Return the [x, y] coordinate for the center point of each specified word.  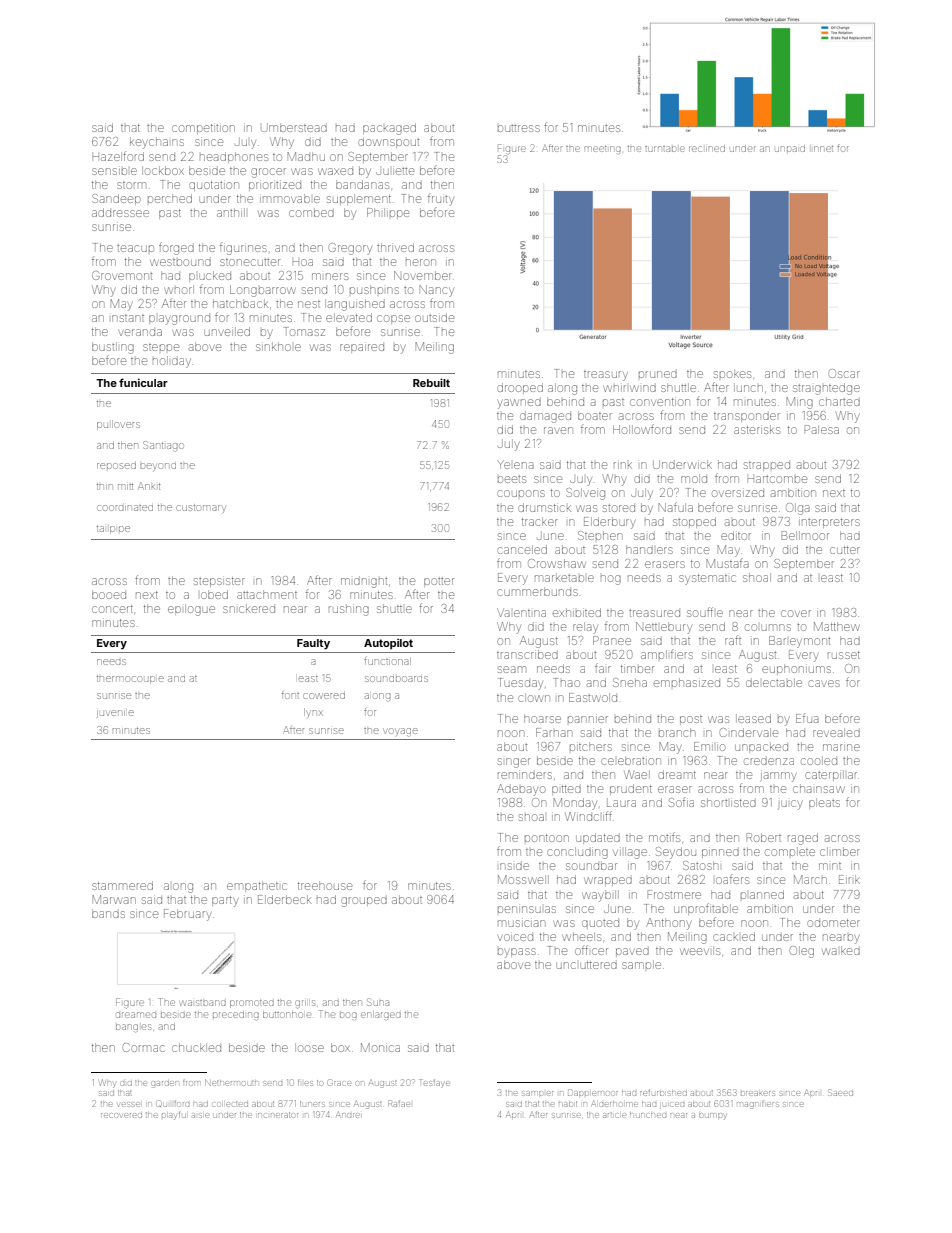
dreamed [136, 1015]
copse [393, 319]
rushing [349, 610]
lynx [313, 713]
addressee [120, 212]
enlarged [381, 1015]
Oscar [844, 373]
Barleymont [799, 642]
